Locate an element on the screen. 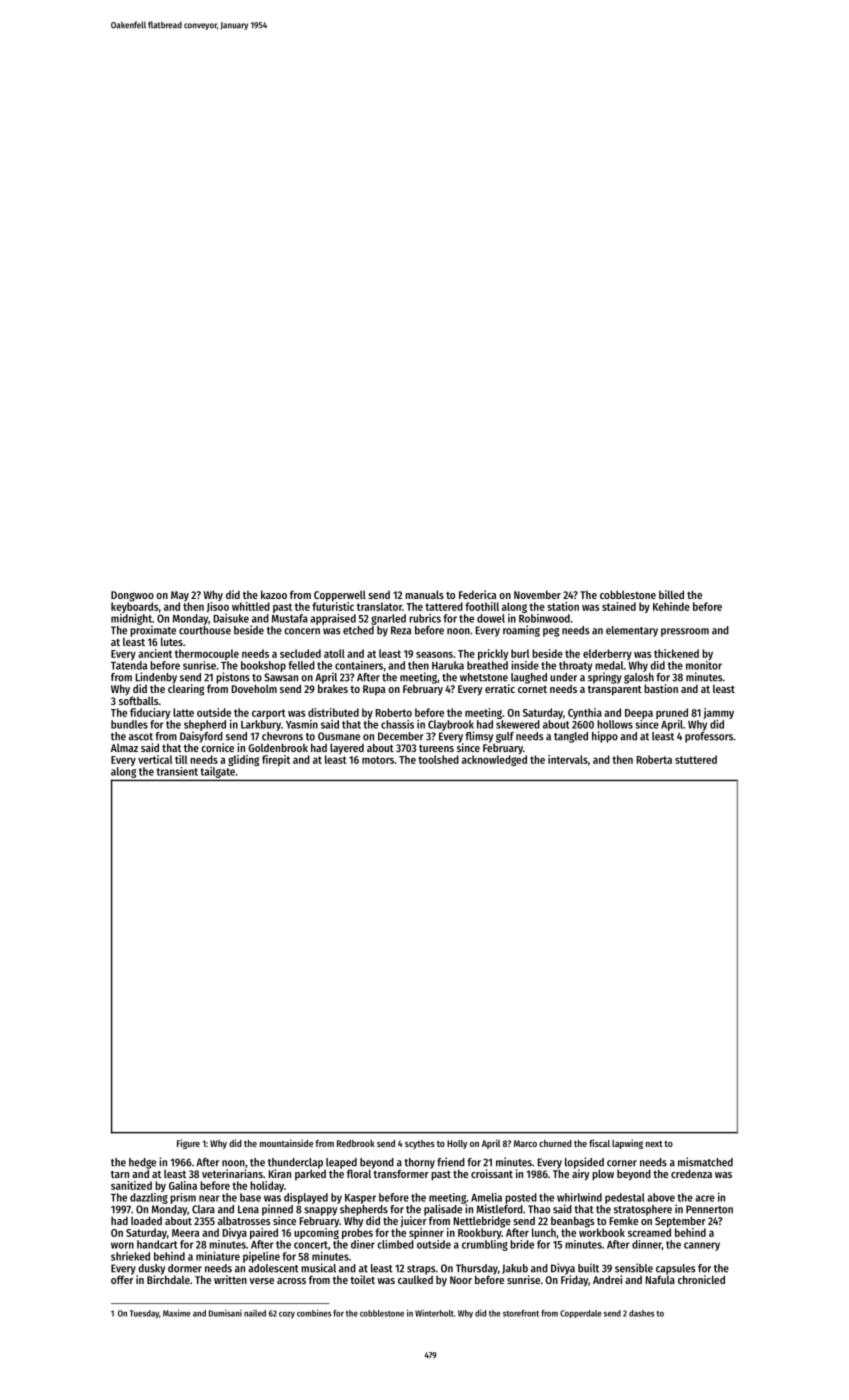 The height and width of the screenshot is (1400, 849). Redbrook is located at coordinates (356, 1143).
